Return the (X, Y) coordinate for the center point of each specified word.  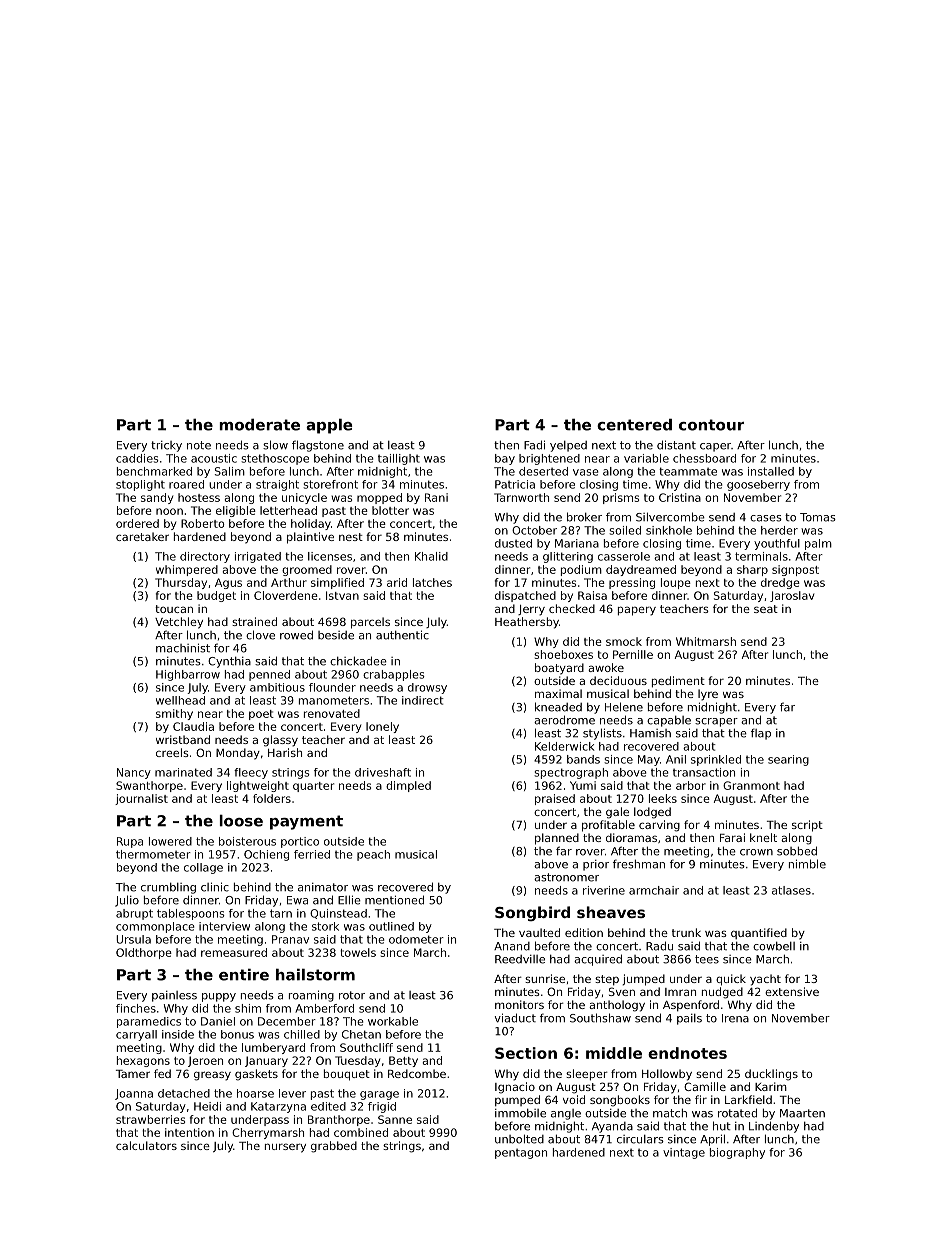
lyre (708, 695)
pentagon (521, 1154)
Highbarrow (188, 675)
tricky (166, 446)
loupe (676, 583)
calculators (146, 1145)
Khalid (431, 556)
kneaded (558, 707)
